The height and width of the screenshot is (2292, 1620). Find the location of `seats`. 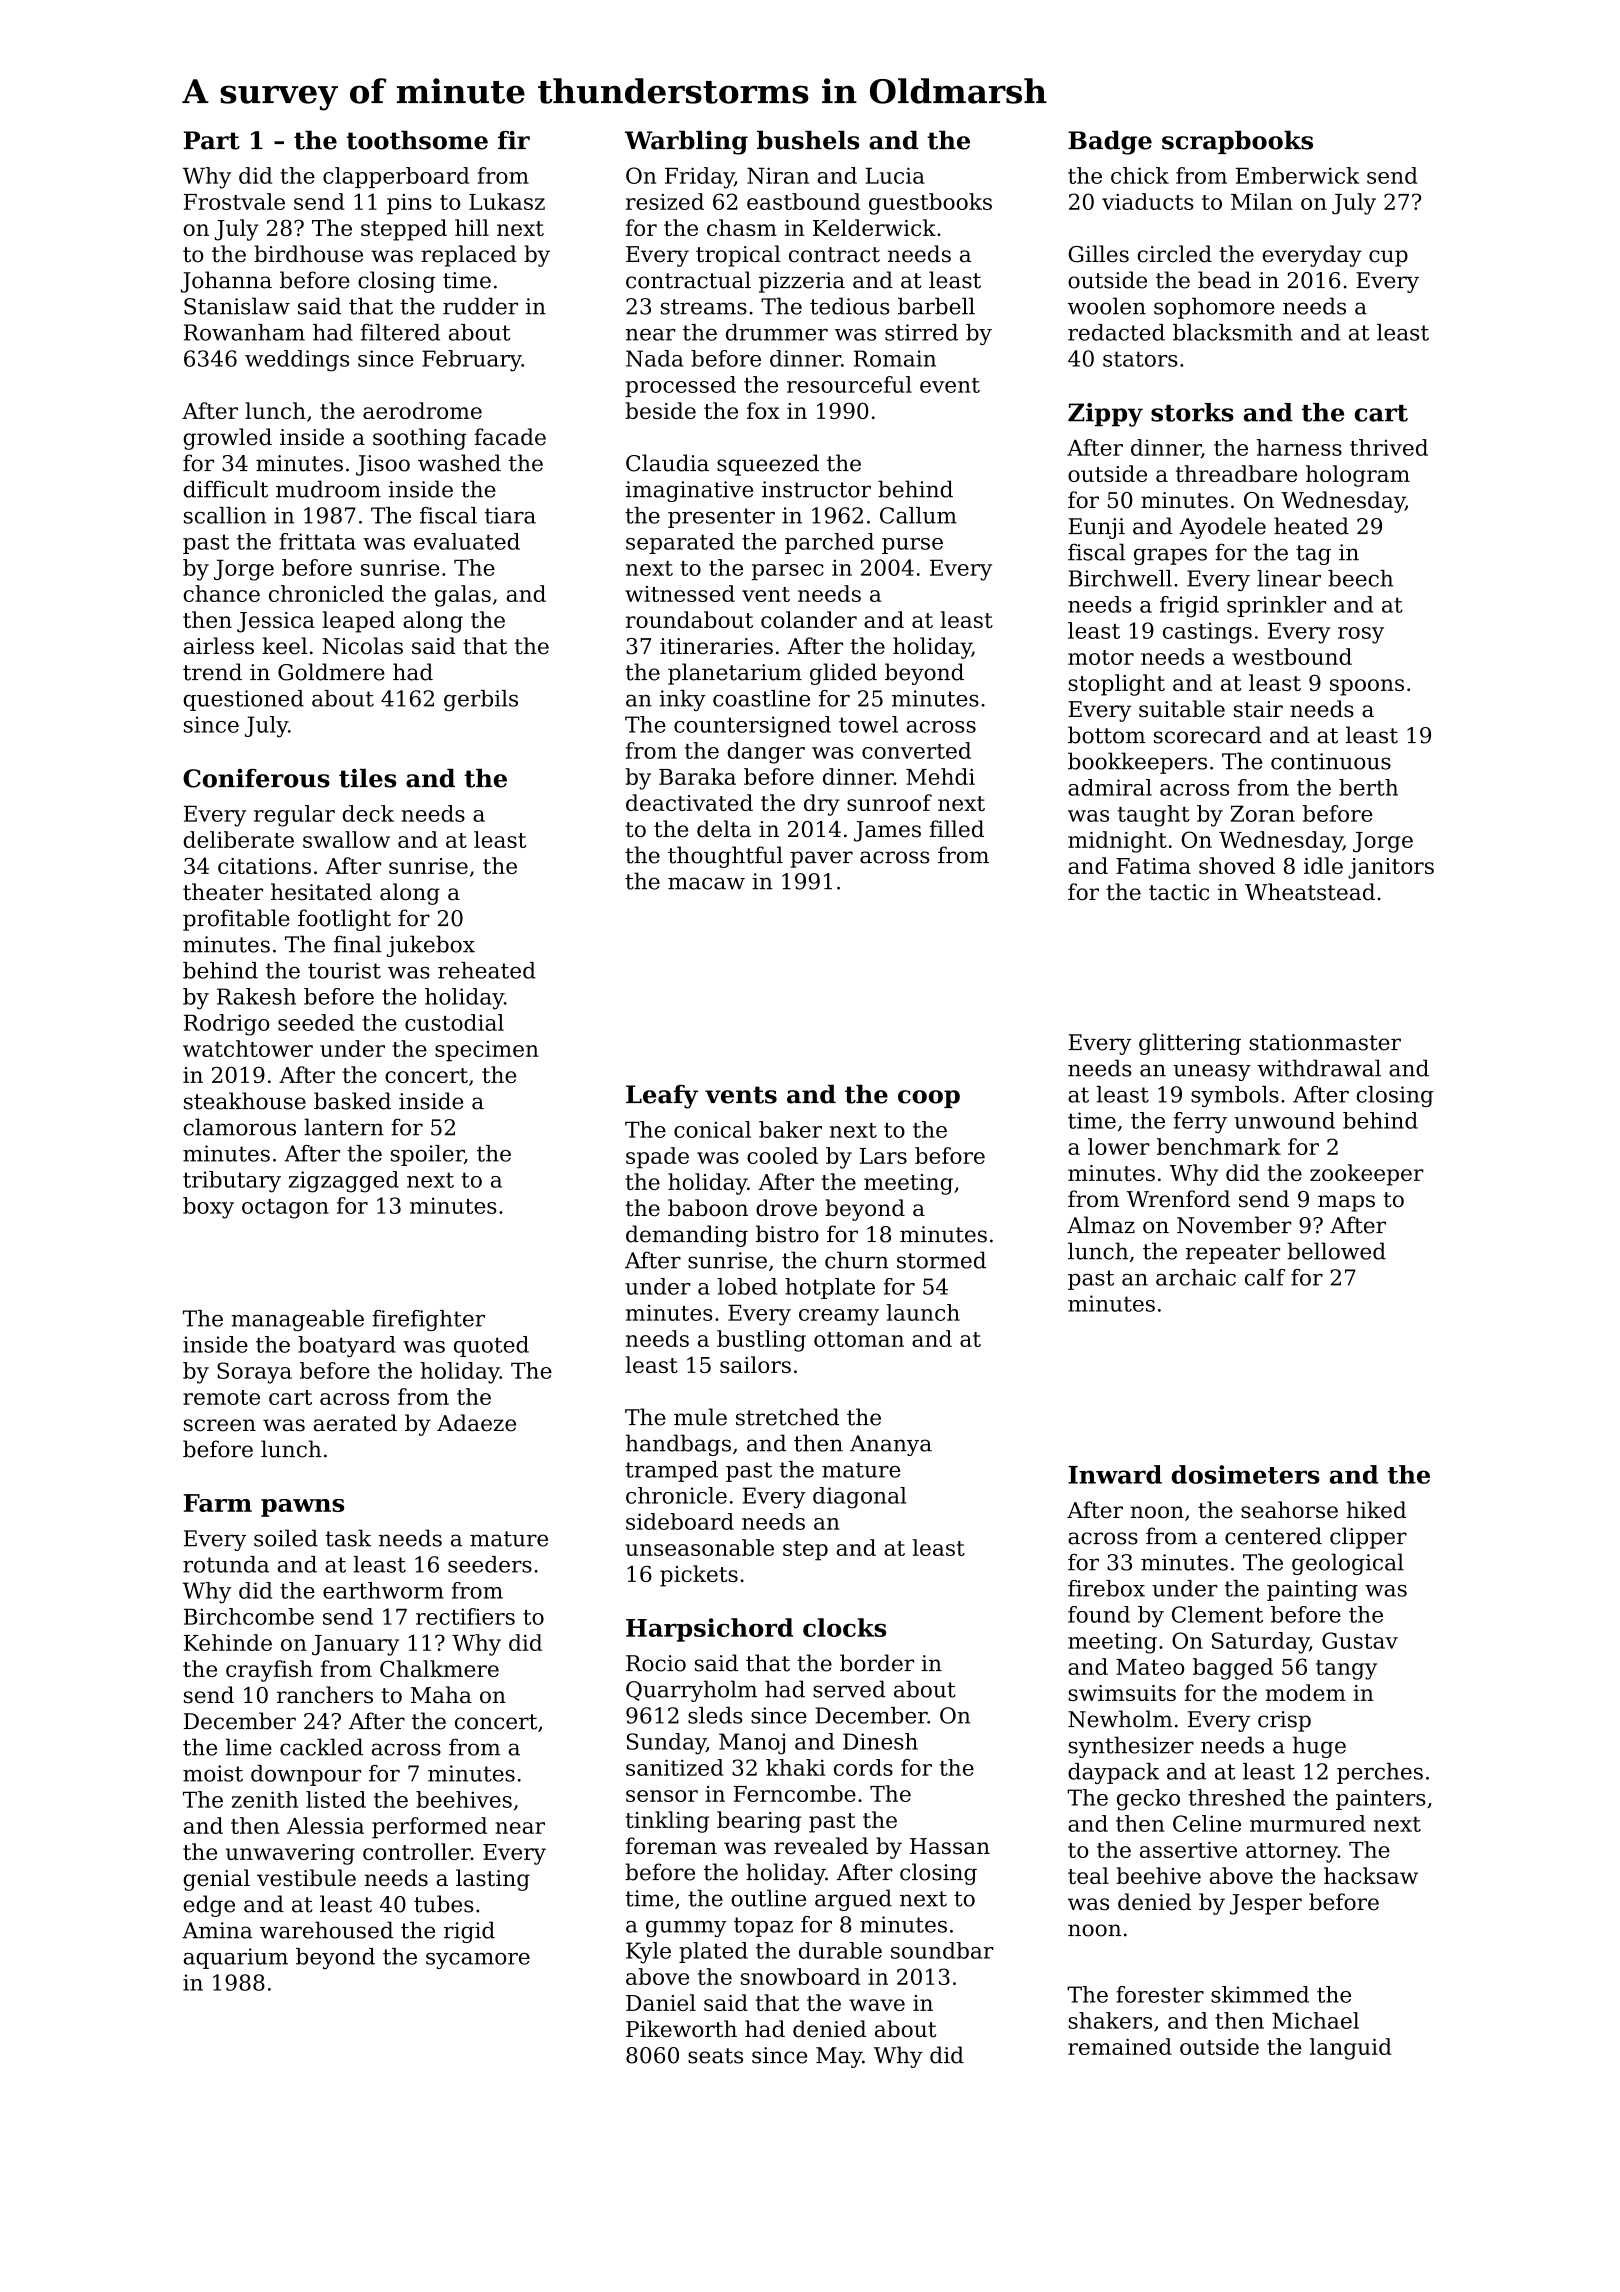

seats is located at coordinates (715, 2056).
